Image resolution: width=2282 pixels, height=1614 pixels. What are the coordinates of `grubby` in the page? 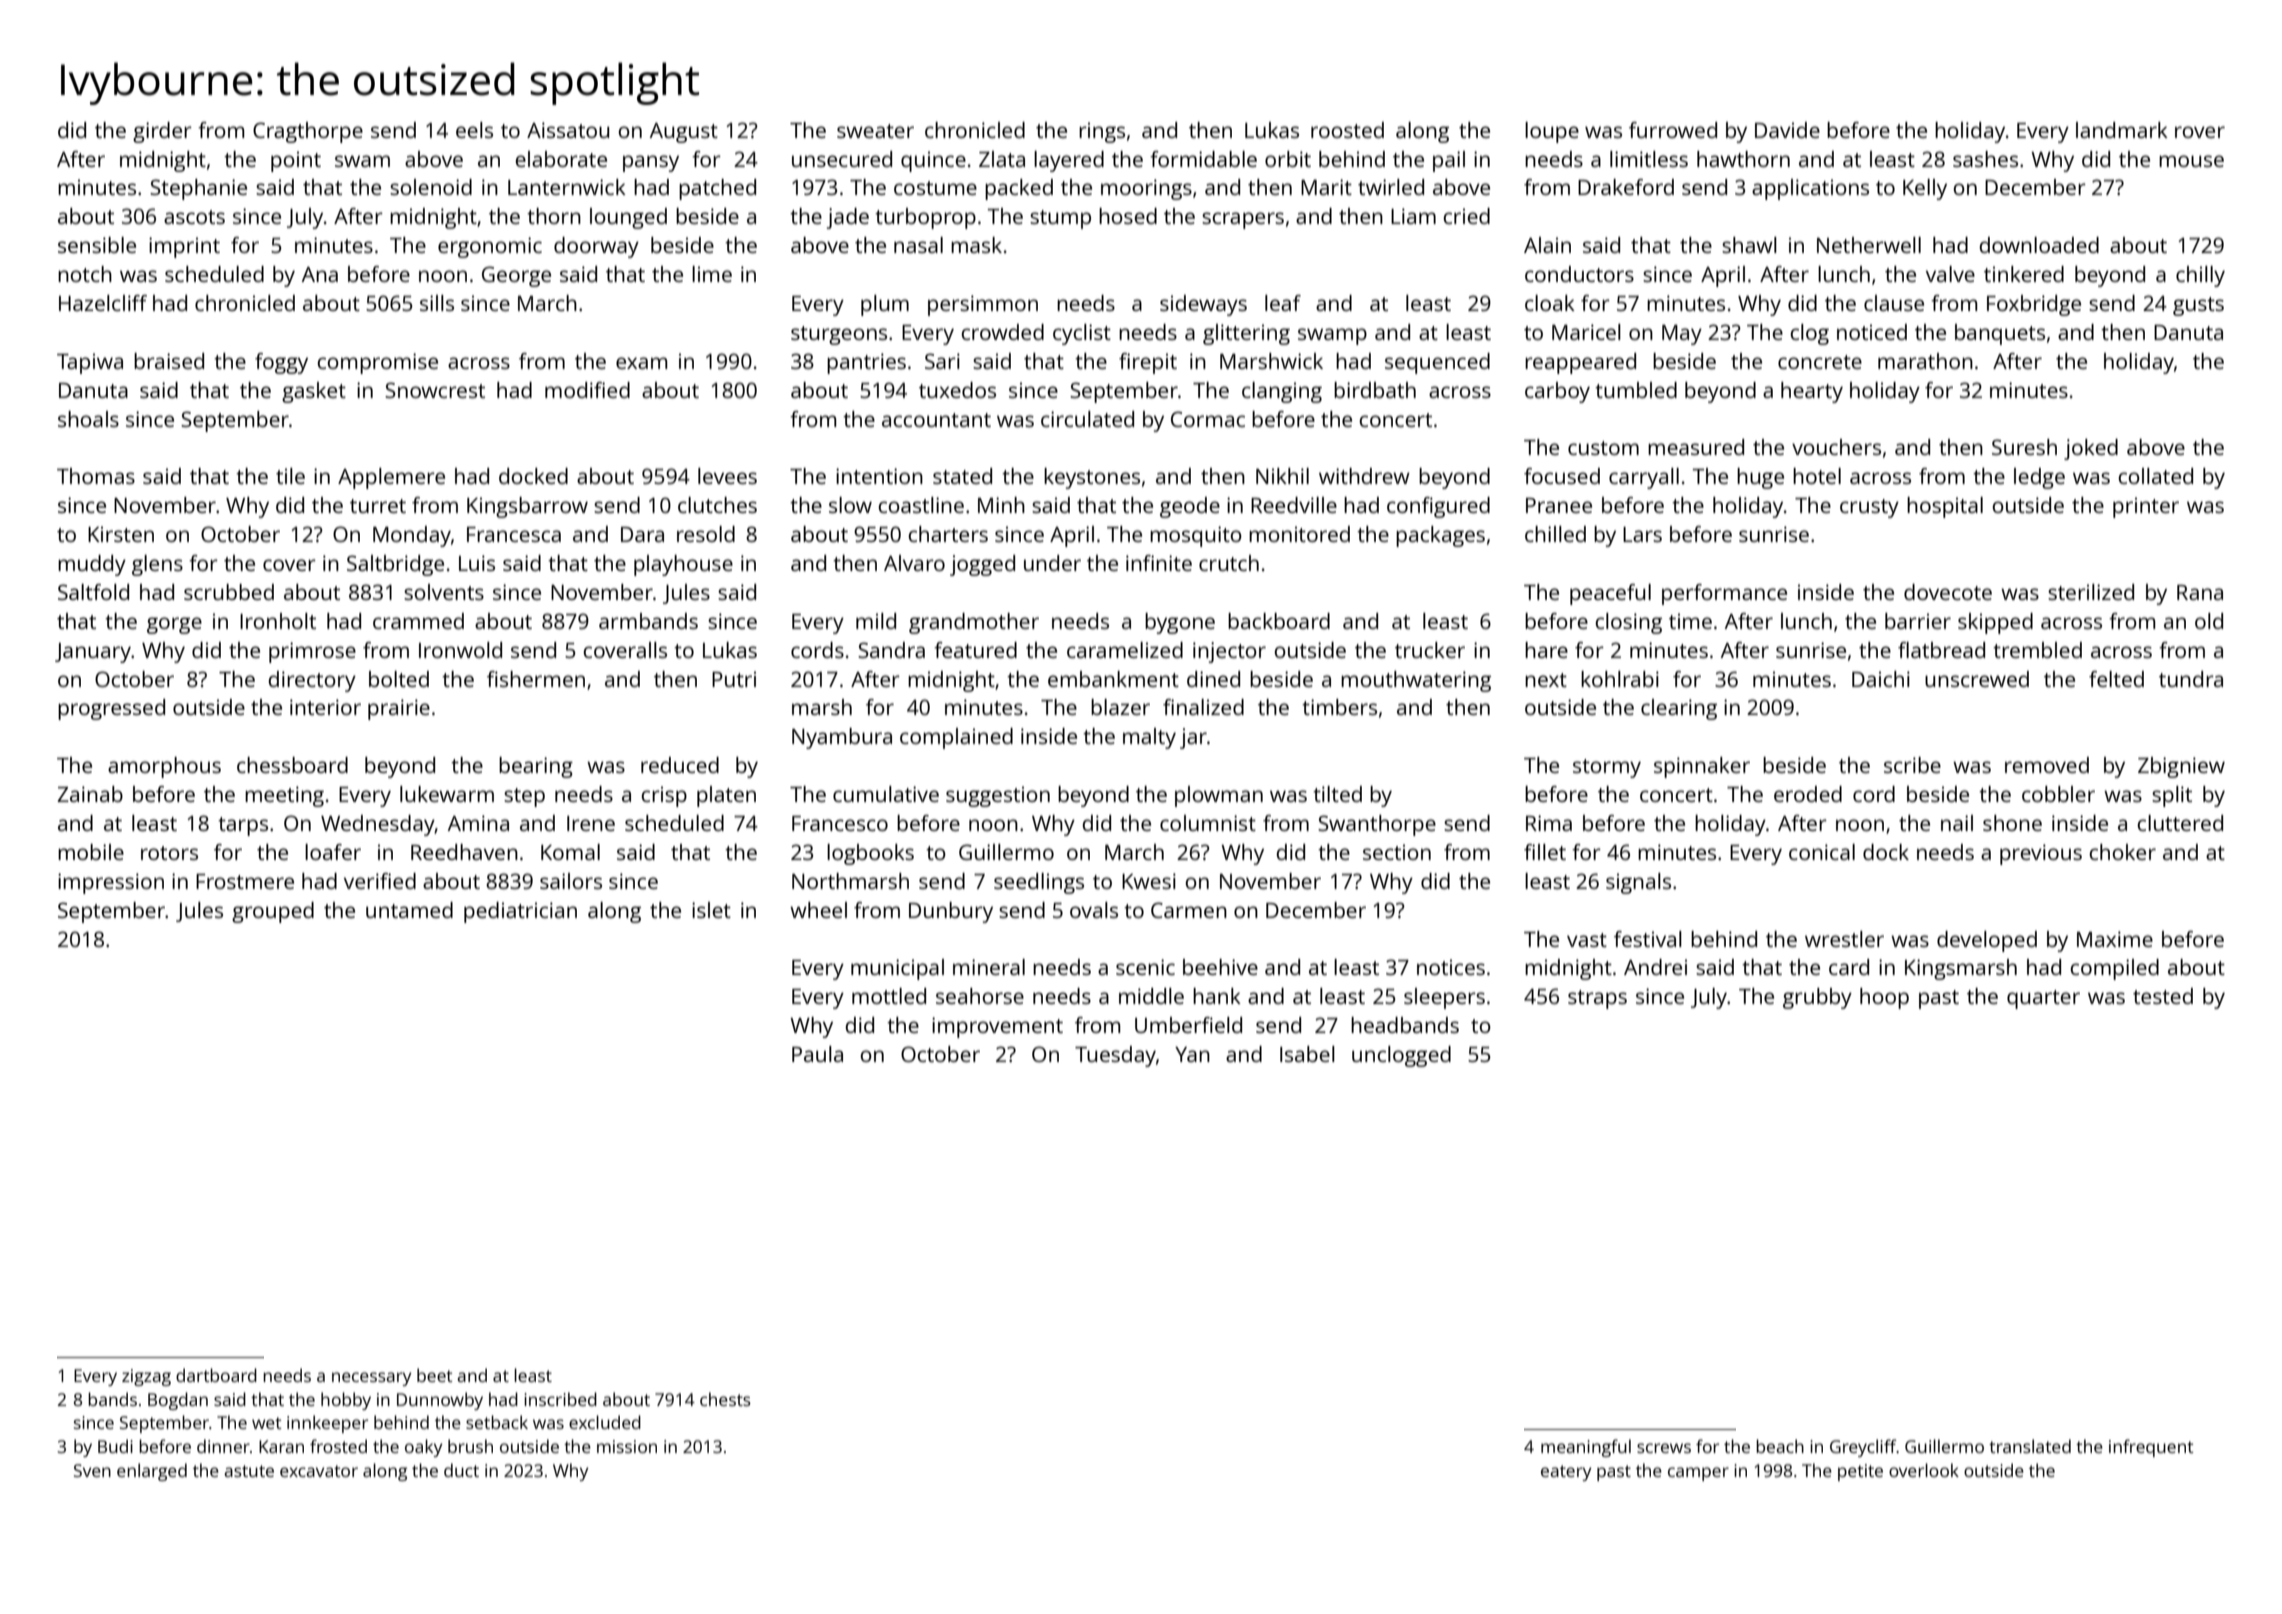 It's located at (1817, 998).
